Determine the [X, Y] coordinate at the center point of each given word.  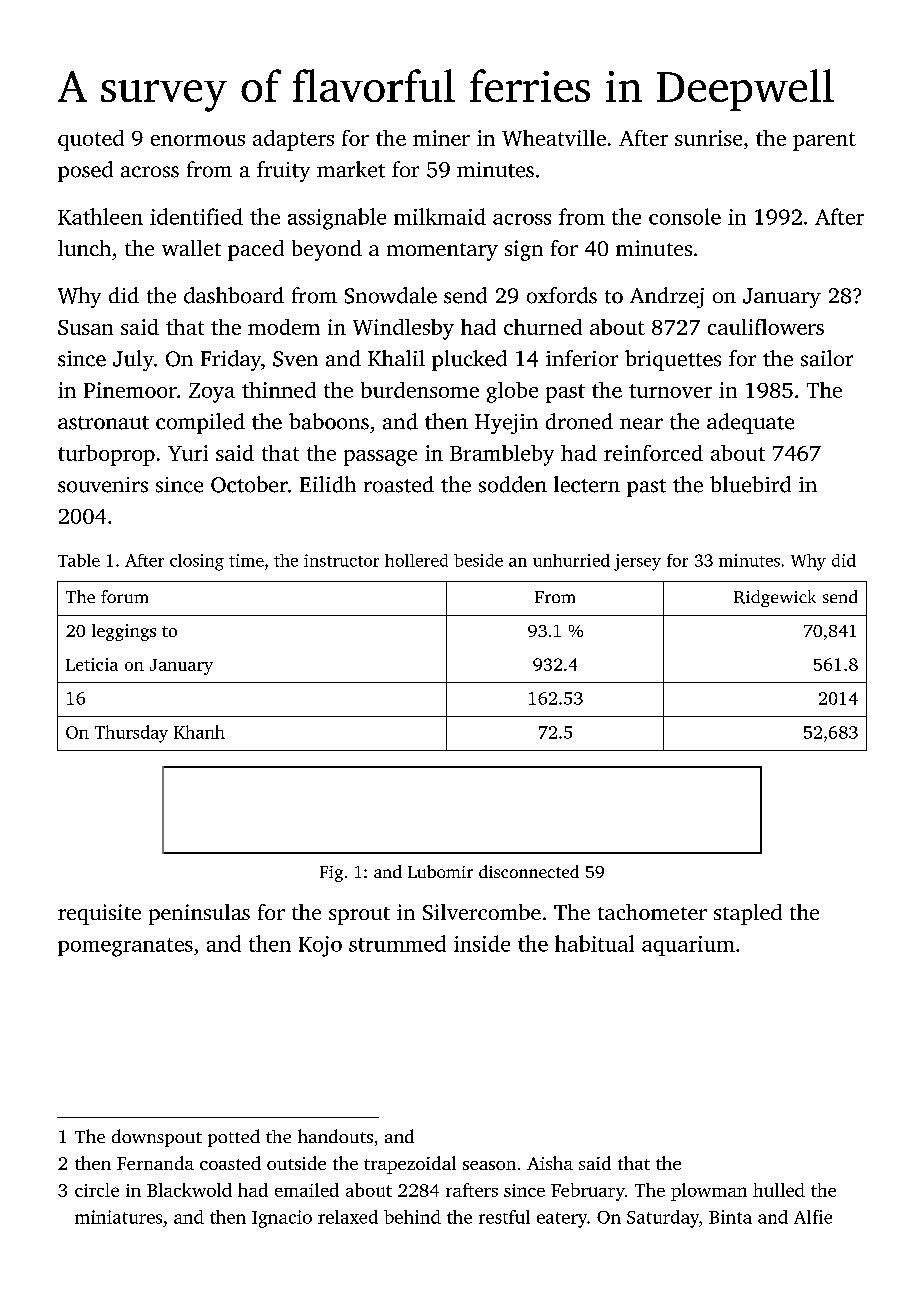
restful [504, 1217]
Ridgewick [775, 598]
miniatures [118, 1217]
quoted [91, 140]
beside [478, 560]
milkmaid [440, 216]
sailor [827, 358]
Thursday [131, 734]
